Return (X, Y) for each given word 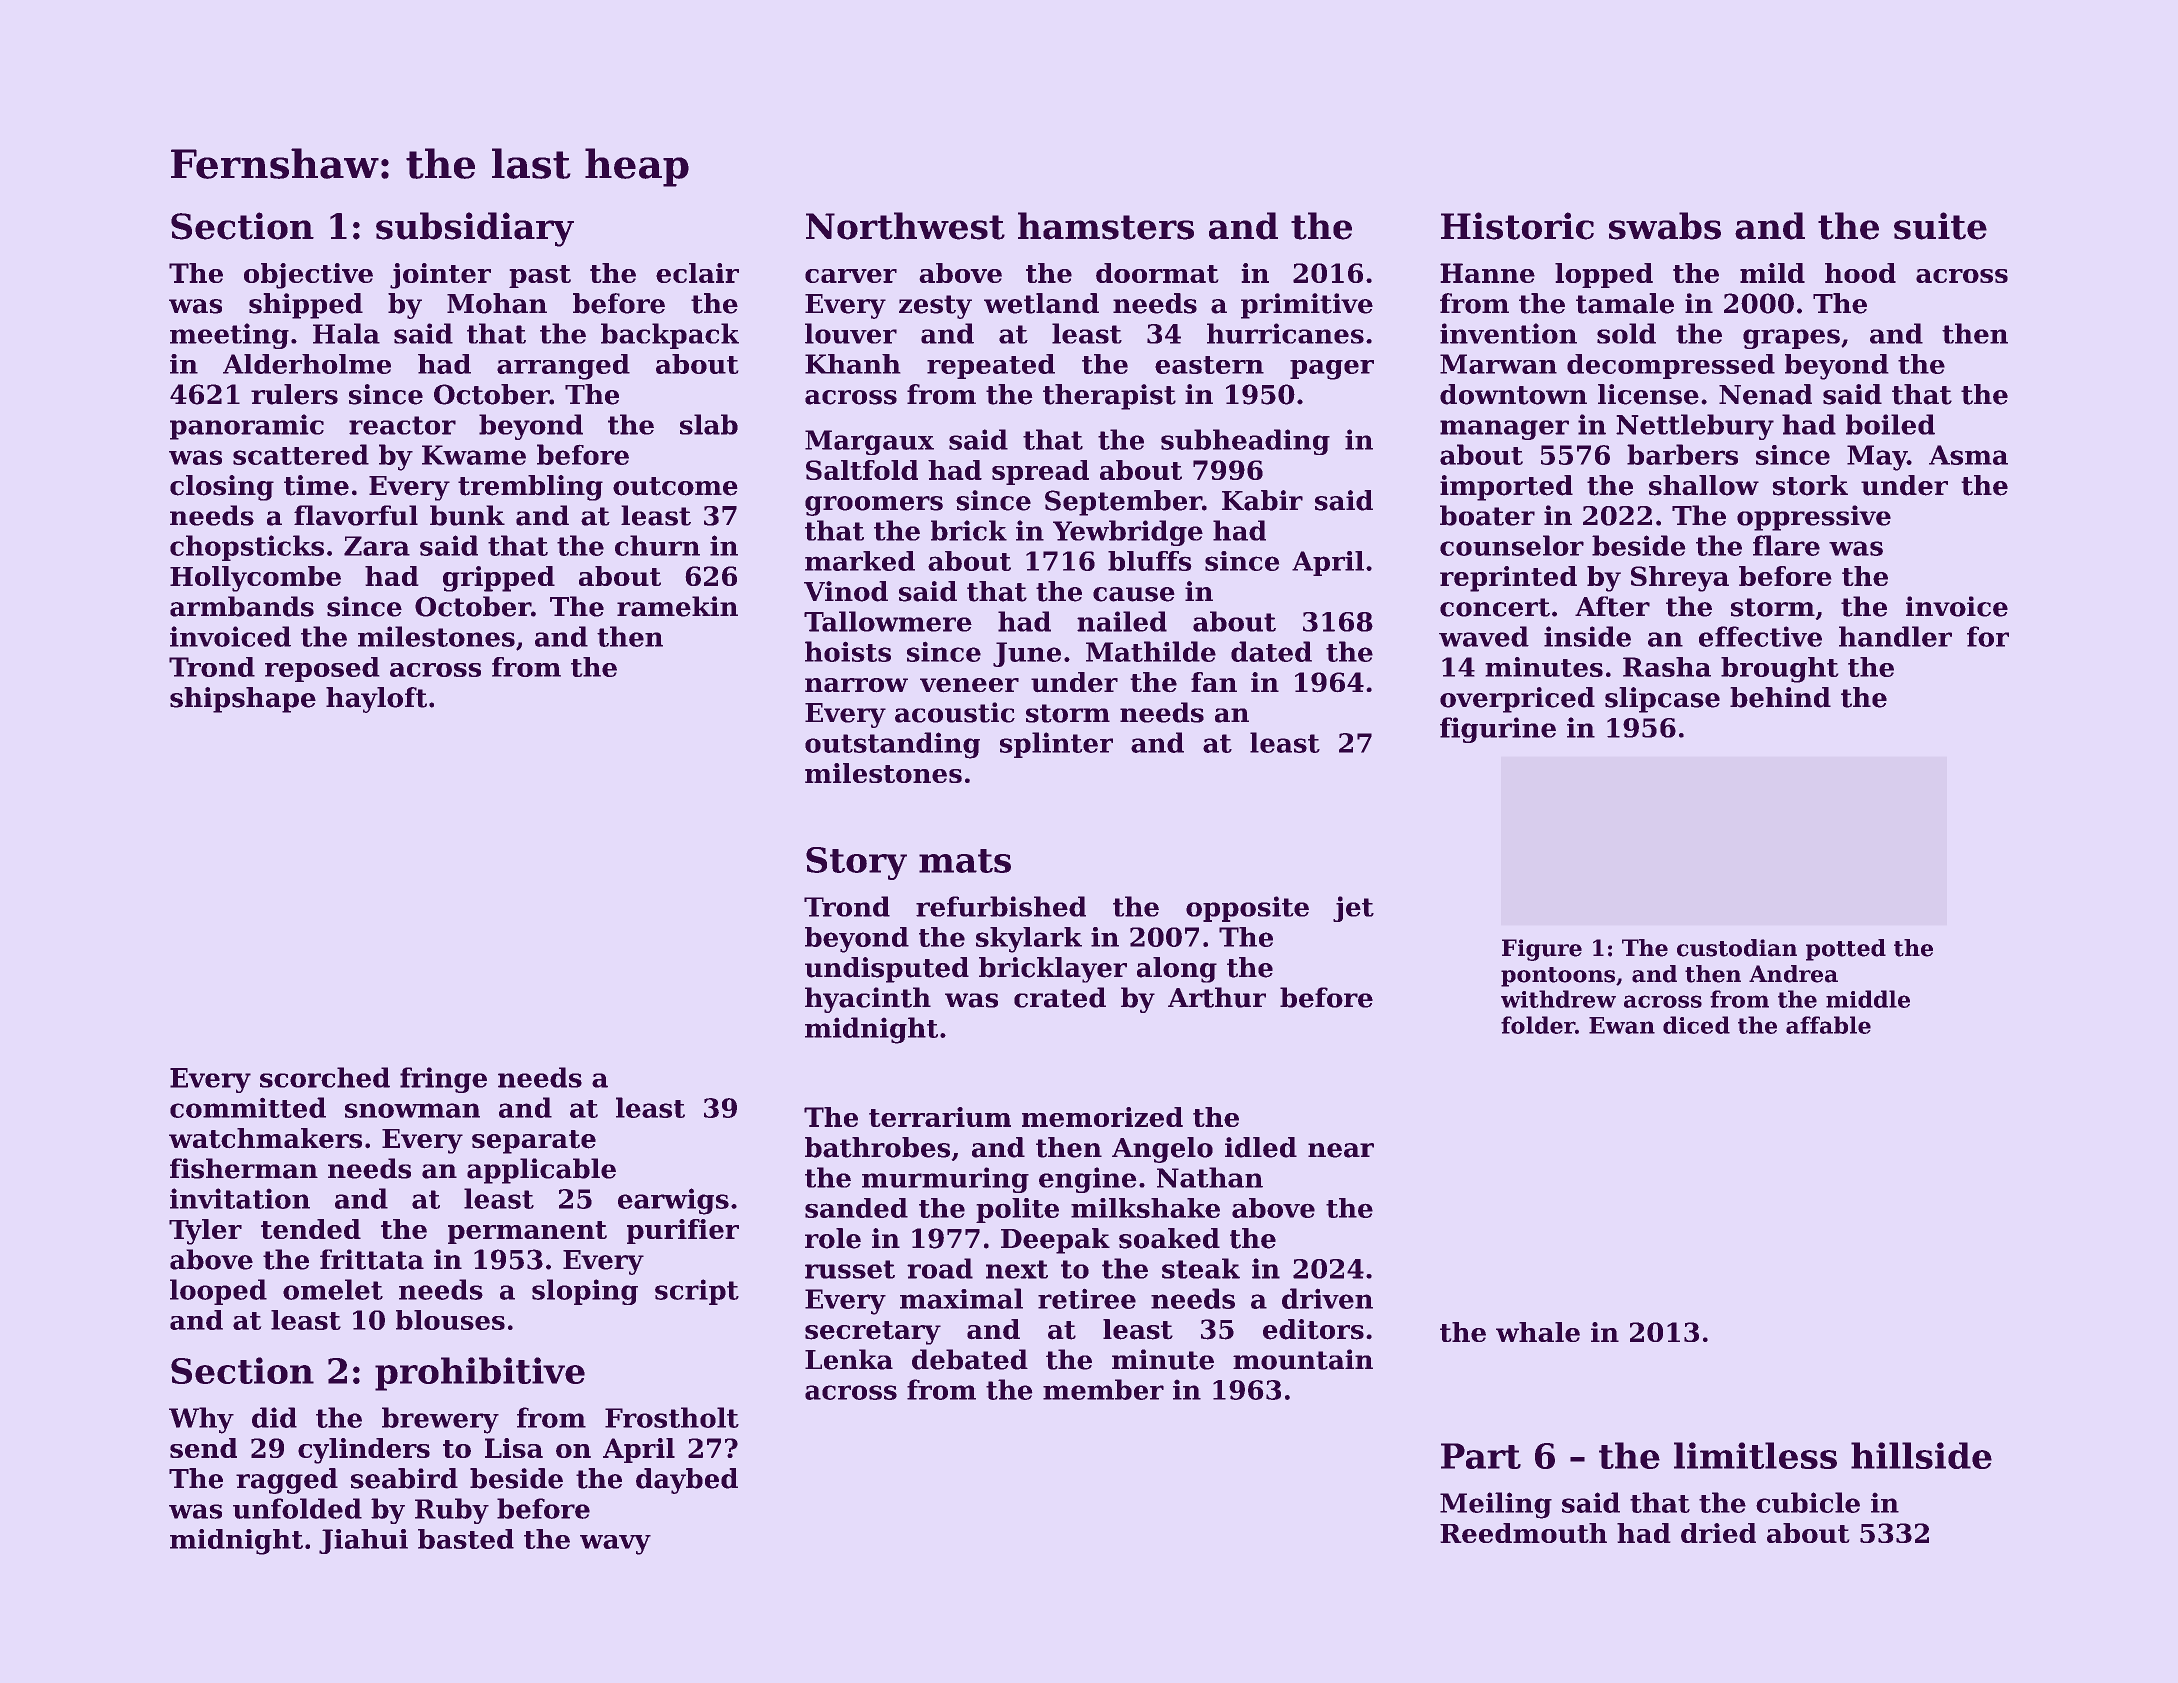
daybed (687, 1481)
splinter (1056, 745)
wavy (615, 1545)
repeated (991, 366)
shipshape (243, 700)
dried (1718, 1533)
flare (1786, 545)
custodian (1737, 948)
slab (709, 424)
